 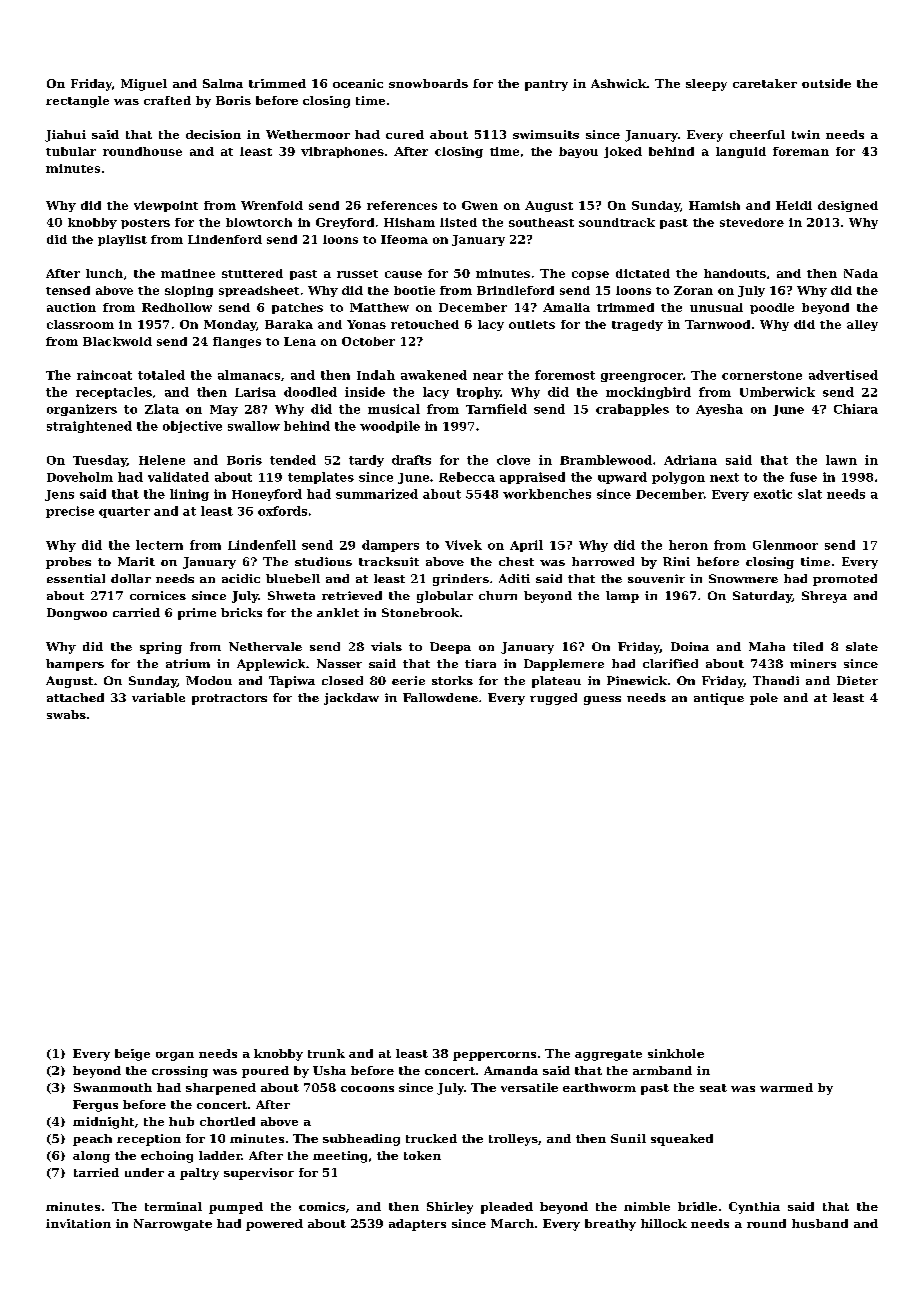 What do you see at coordinates (826, 83) in the document?
I see `outside` at bounding box center [826, 83].
